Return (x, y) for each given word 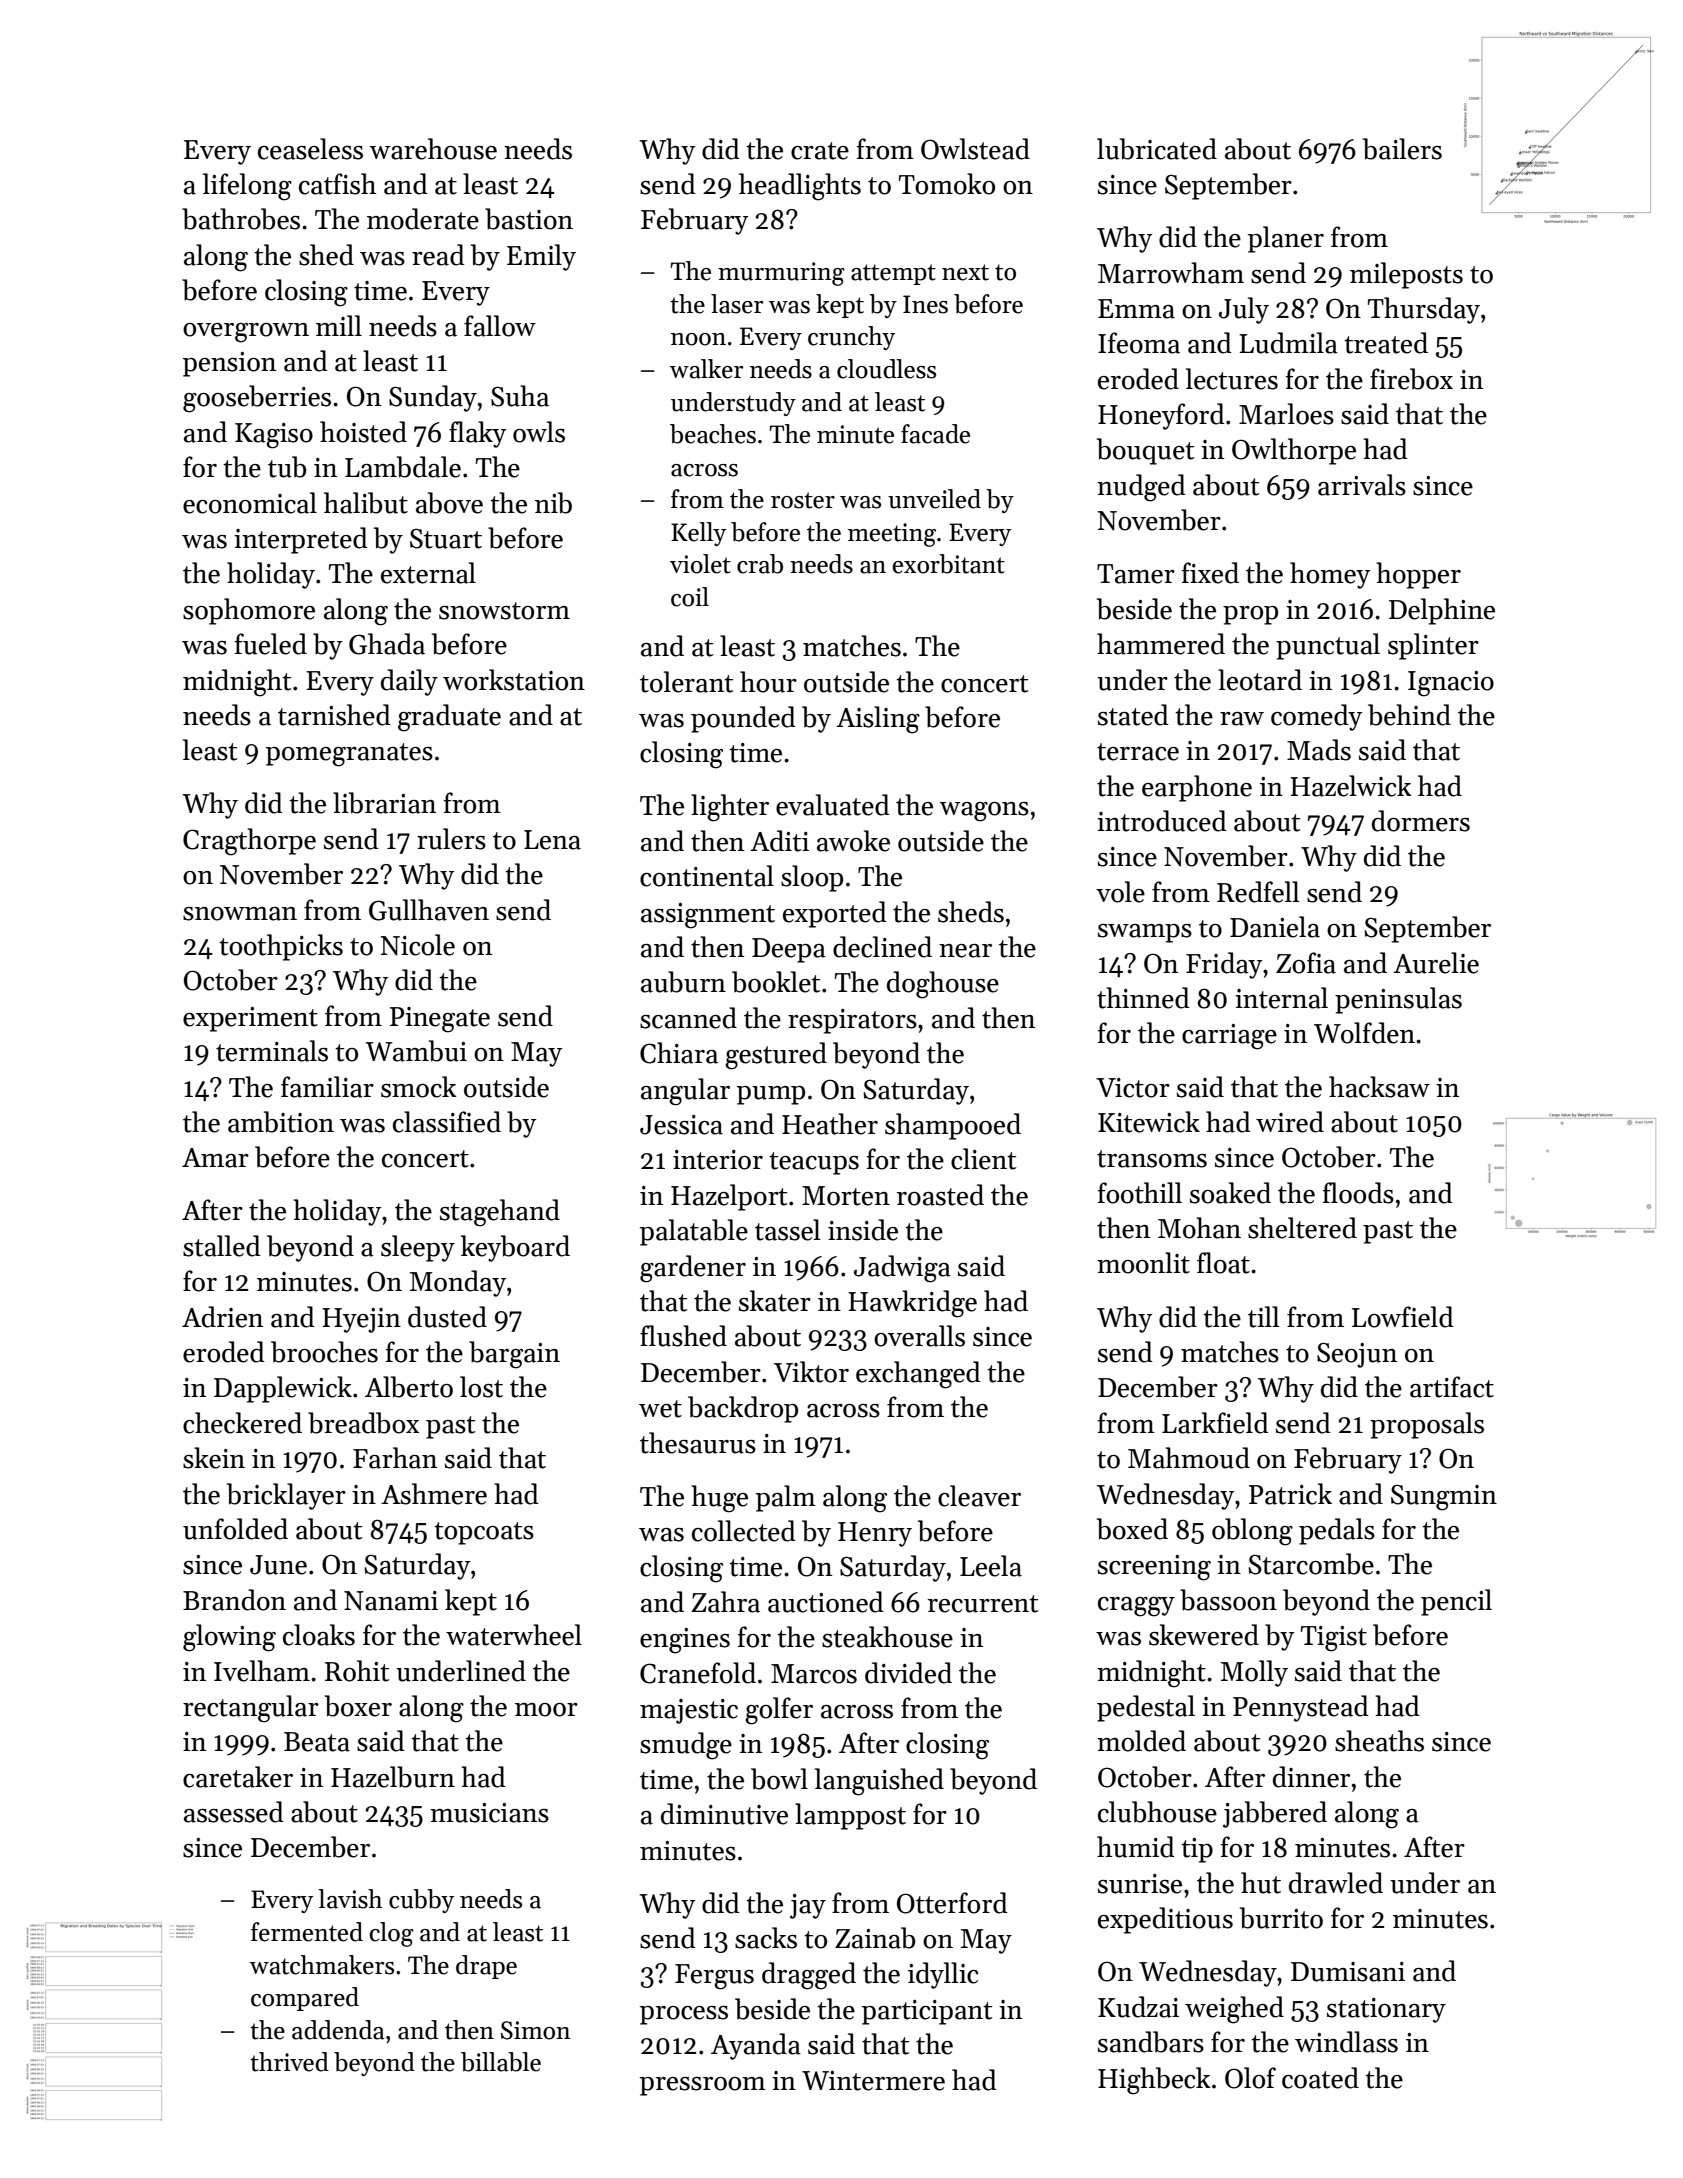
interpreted (301, 540)
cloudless (886, 369)
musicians (489, 1813)
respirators (852, 1021)
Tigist (1334, 1639)
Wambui (416, 1051)
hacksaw (1379, 1087)
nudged (1141, 488)
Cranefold (698, 1673)
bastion (529, 219)
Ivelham (262, 1671)
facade (935, 434)
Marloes (1286, 414)
